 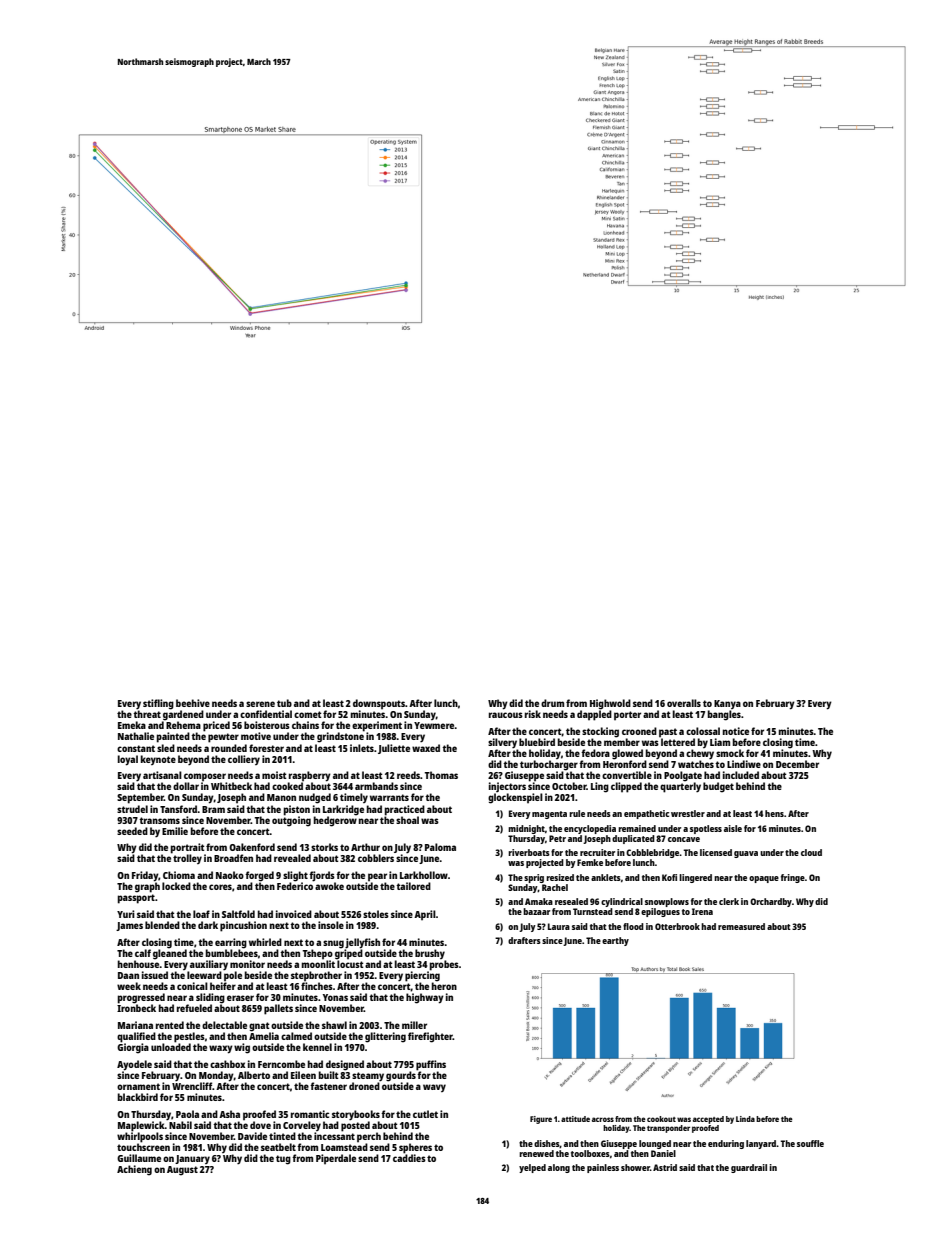 What do you see at coordinates (233, 858) in the screenshot?
I see `Broadfen` at bounding box center [233, 858].
